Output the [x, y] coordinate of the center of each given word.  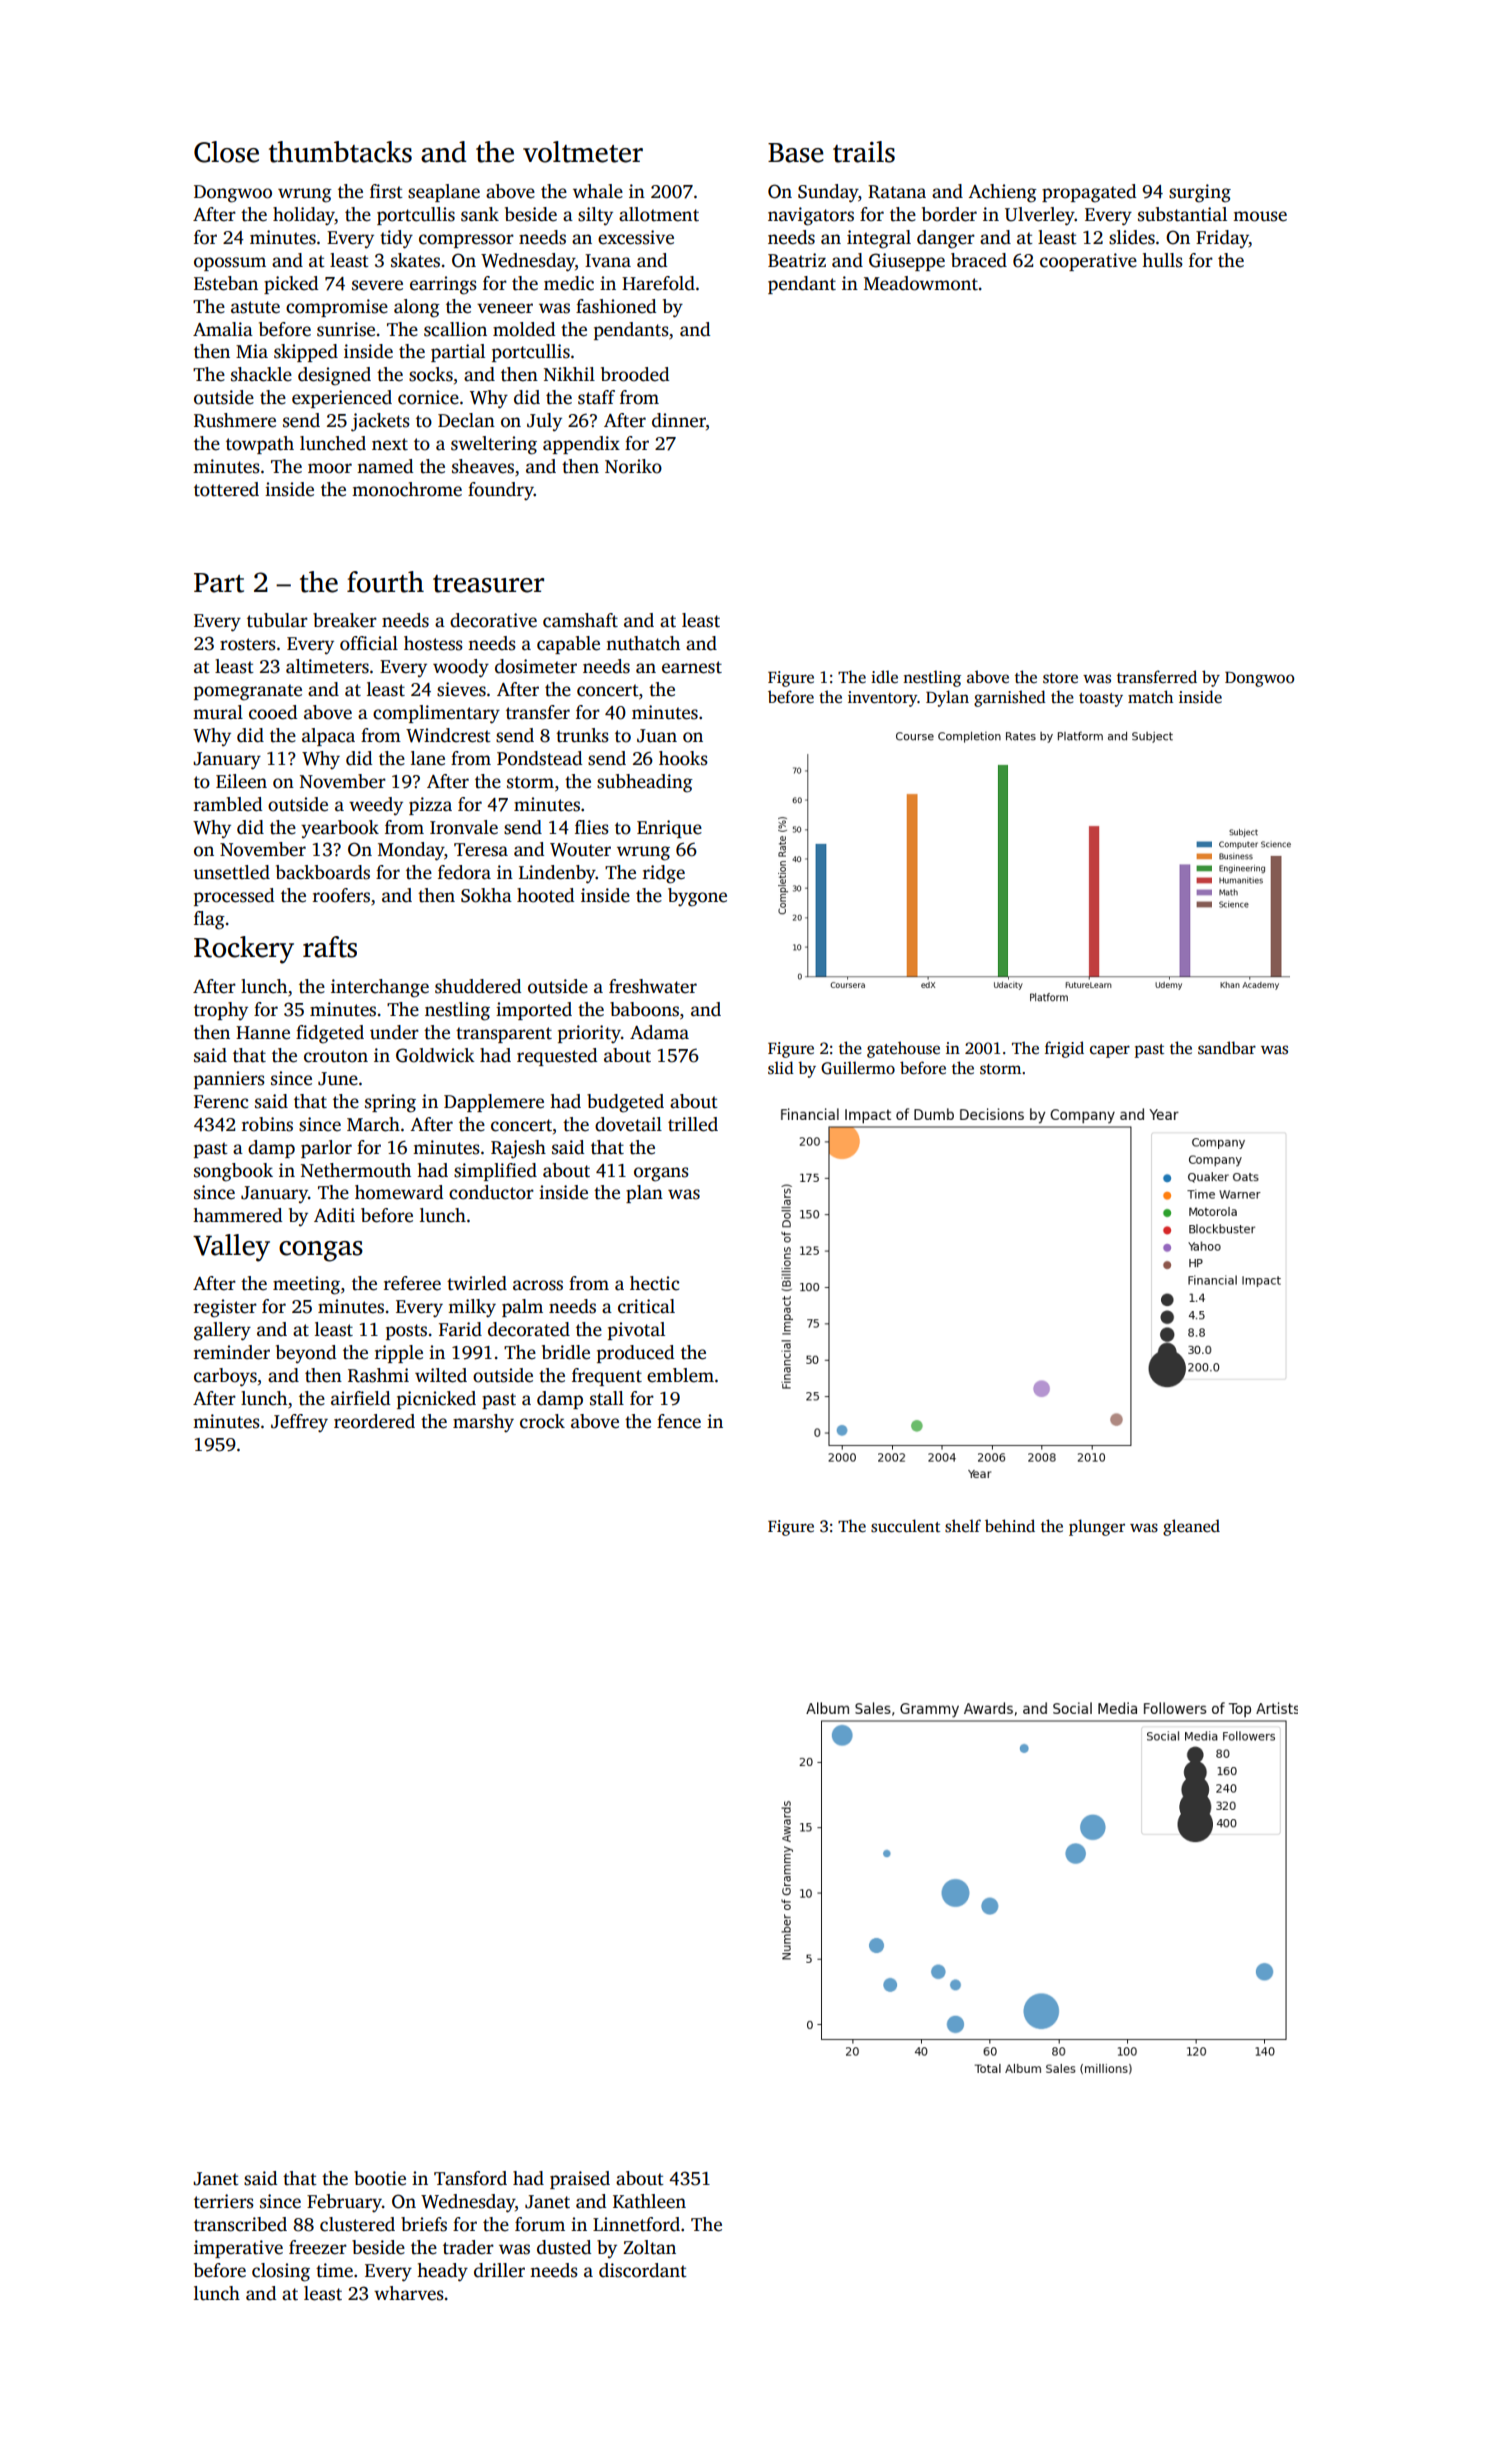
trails [864, 152]
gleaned [1191, 1527]
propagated [1089, 193]
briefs [424, 2224]
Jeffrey [299, 1423]
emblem [680, 1375]
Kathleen [649, 2201]
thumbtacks [340, 152]
